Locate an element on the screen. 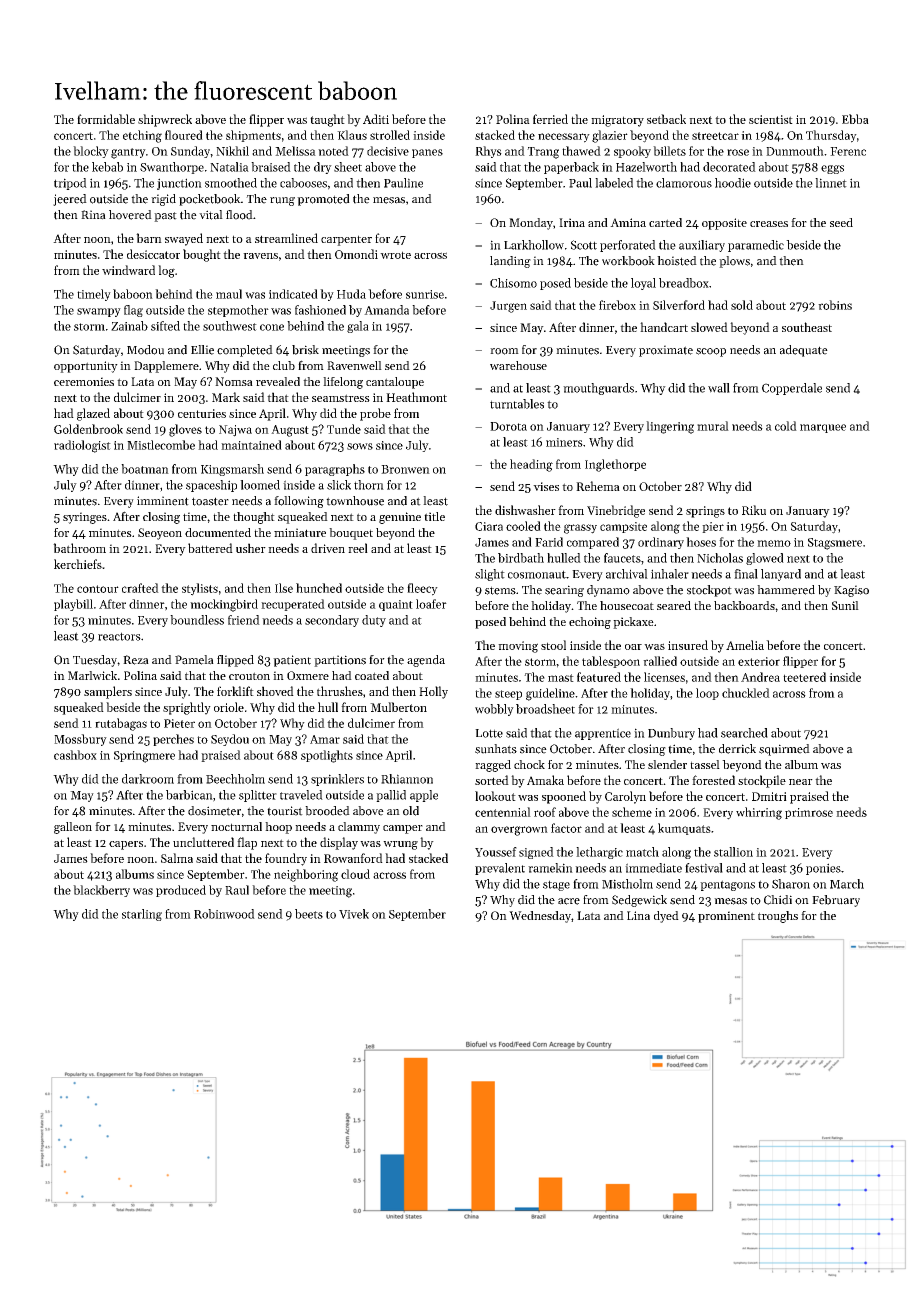 The height and width of the screenshot is (1308, 924). kerchiefs is located at coordinates (78, 564).
